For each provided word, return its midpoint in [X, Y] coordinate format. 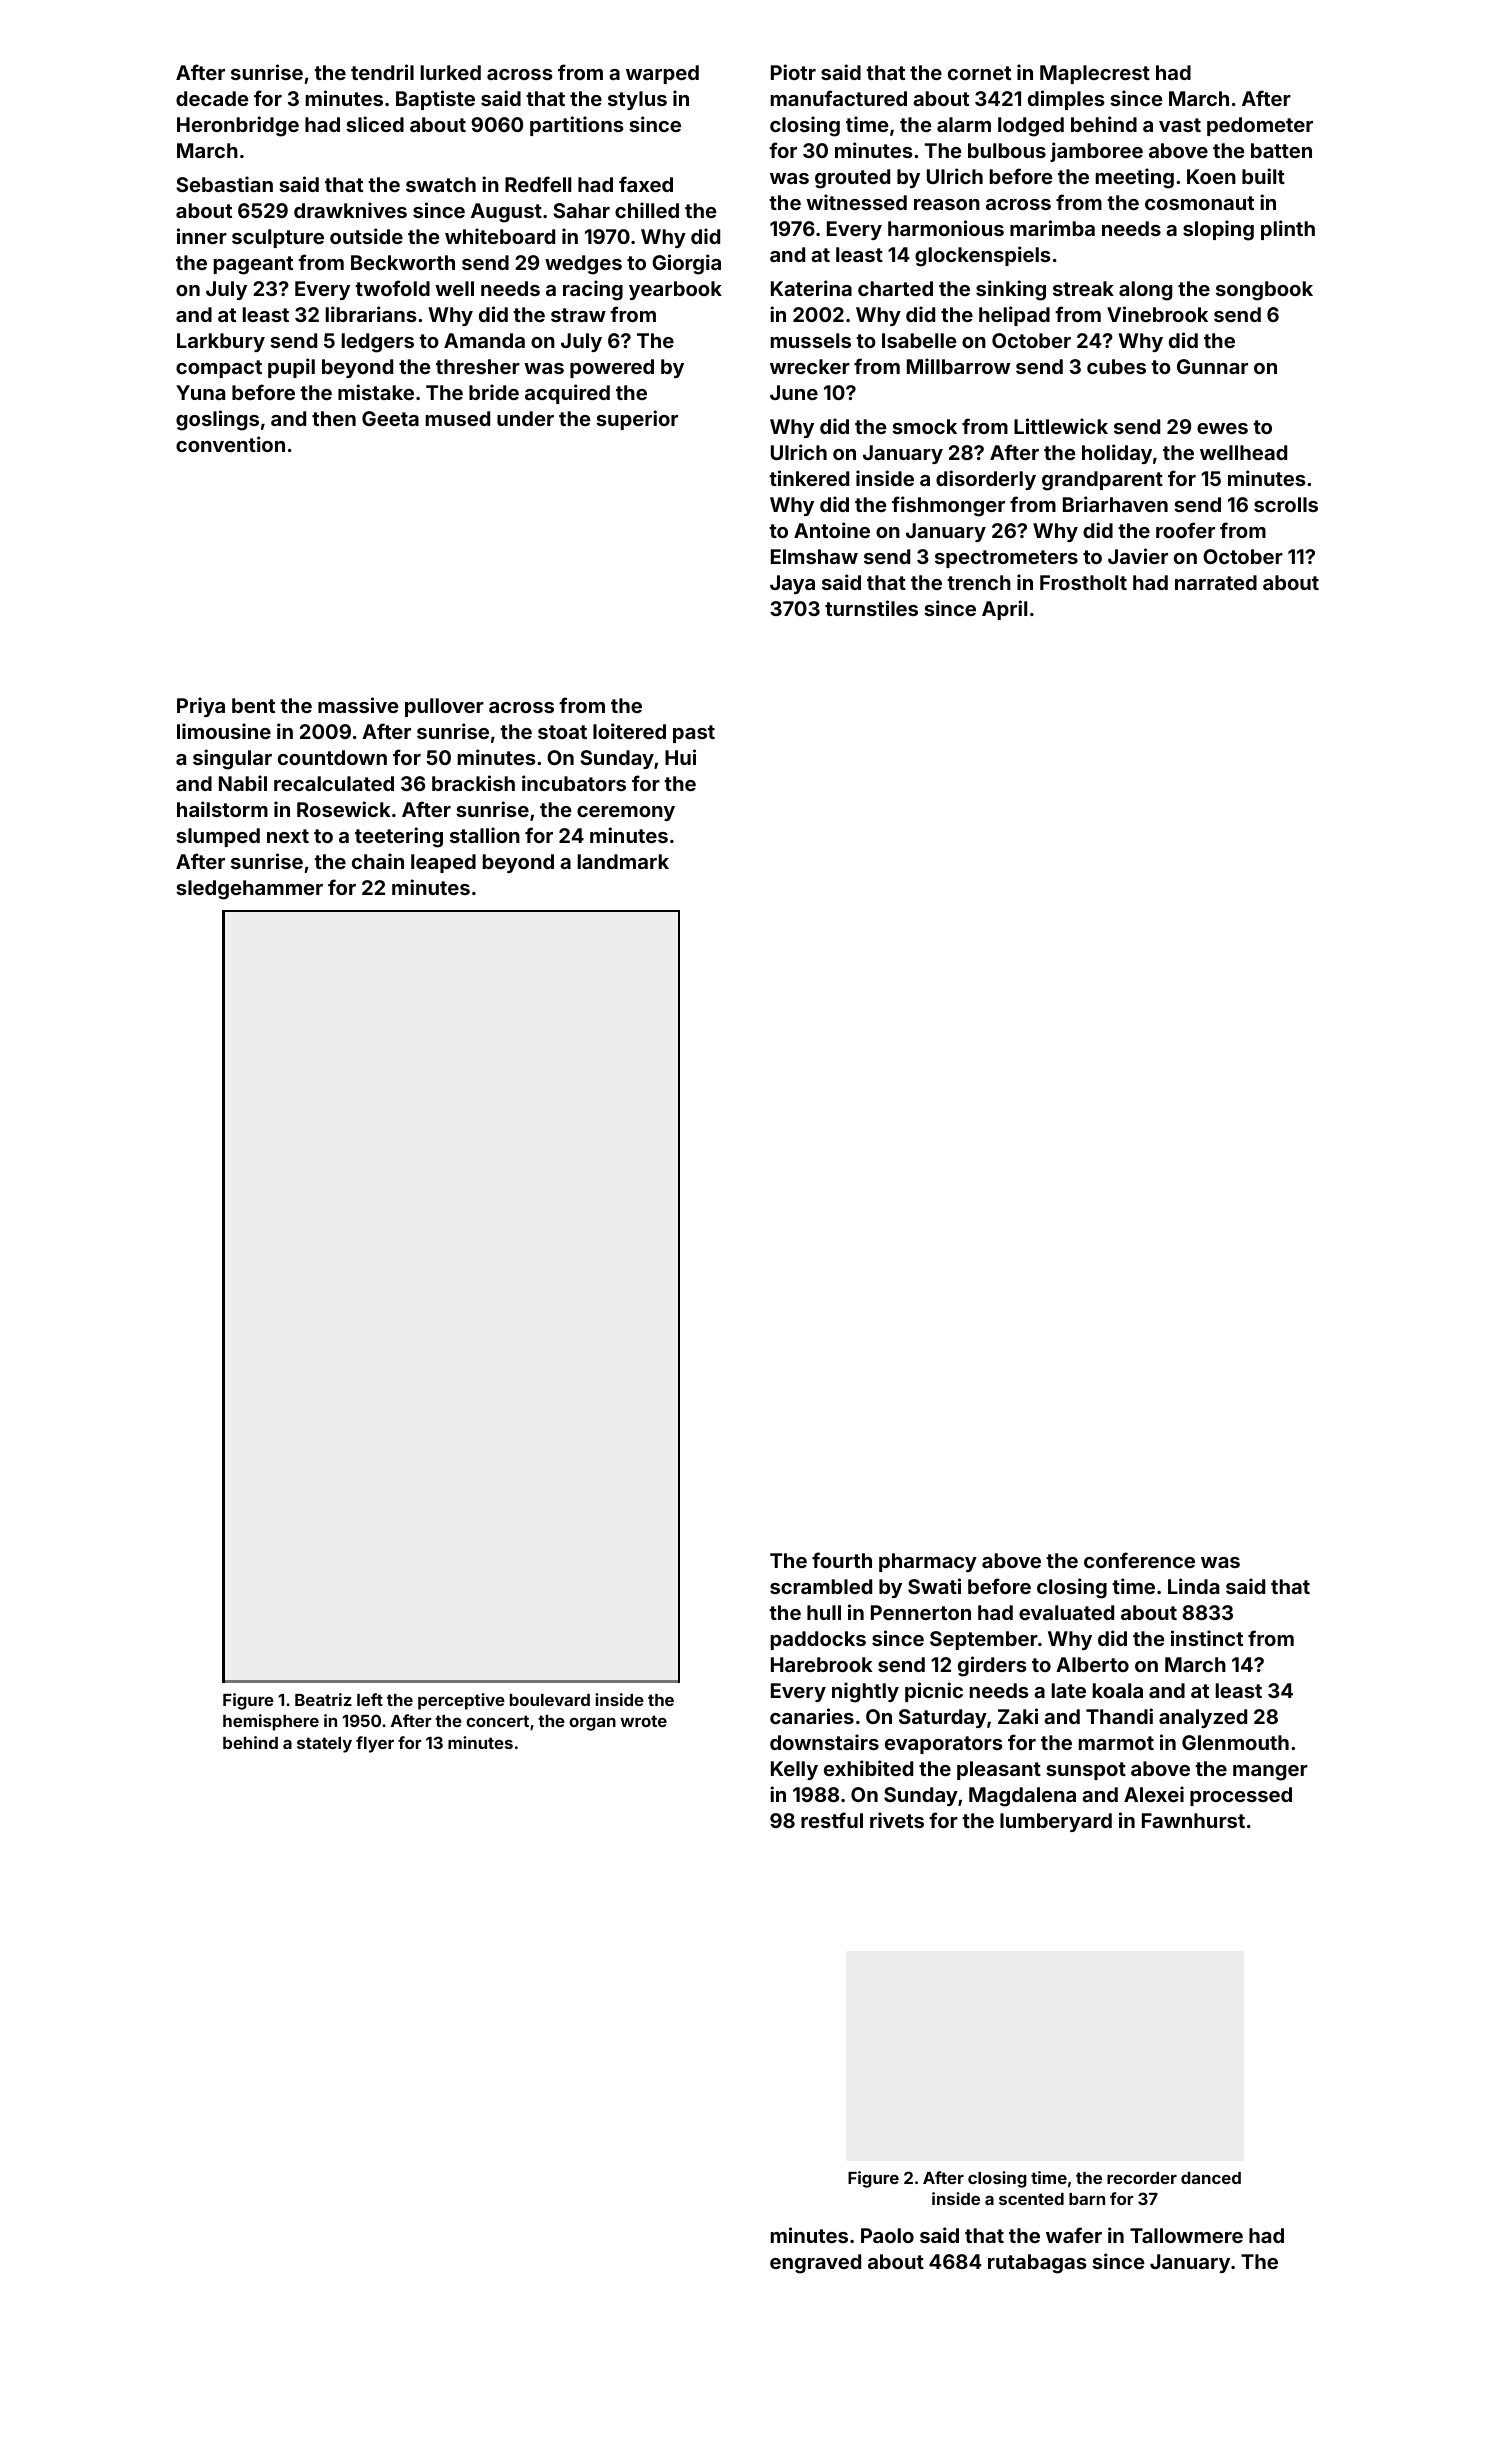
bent [253, 705]
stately [324, 1745]
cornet [979, 73]
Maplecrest [1095, 74]
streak [1083, 288]
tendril [382, 72]
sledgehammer [249, 890]
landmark [623, 861]
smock [924, 426]
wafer [1074, 2235]
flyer [375, 1744]
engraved [815, 2264]
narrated [1216, 582]
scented [1031, 2199]
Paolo [887, 2235]
